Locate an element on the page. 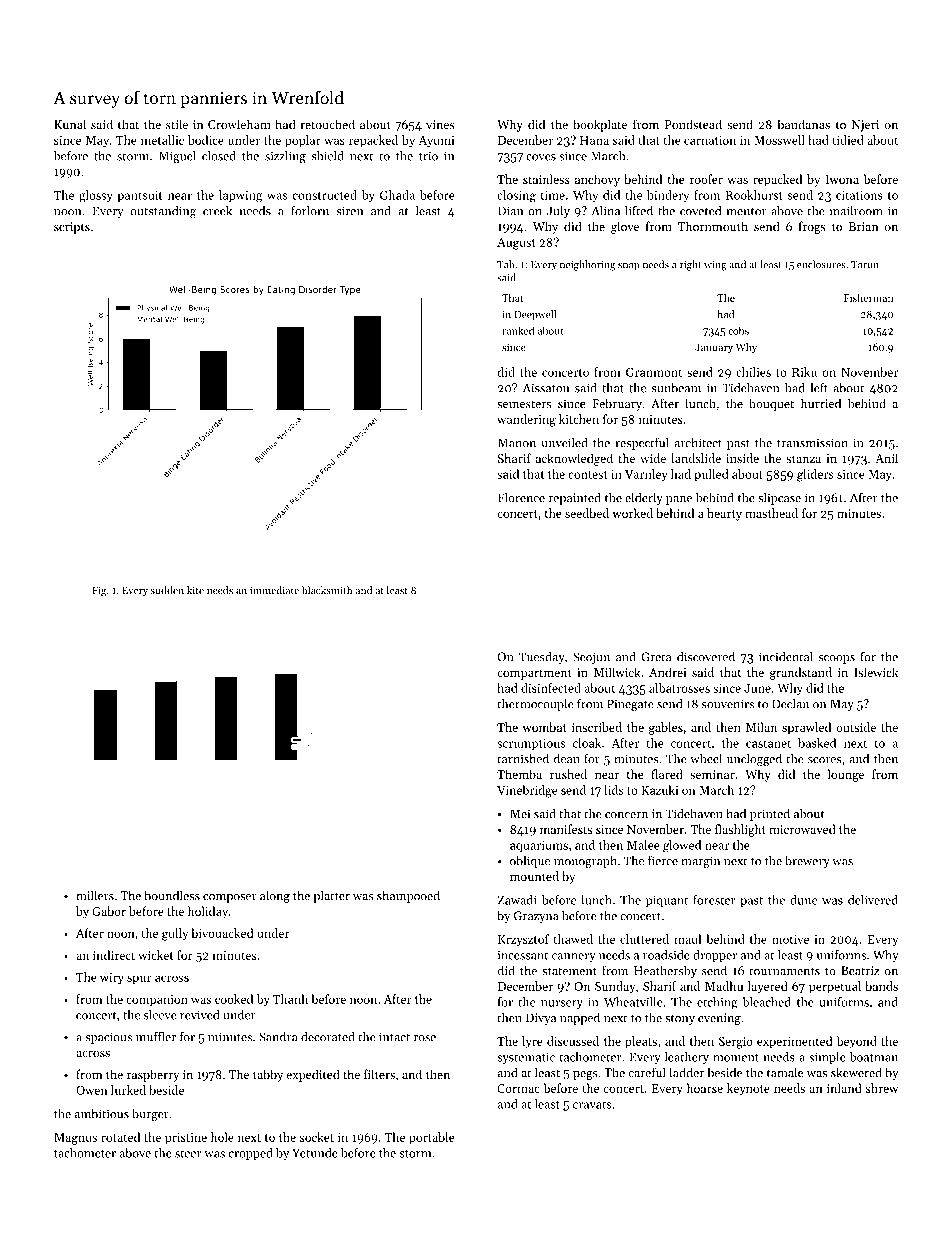  immediate is located at coordinates (274, 590).
